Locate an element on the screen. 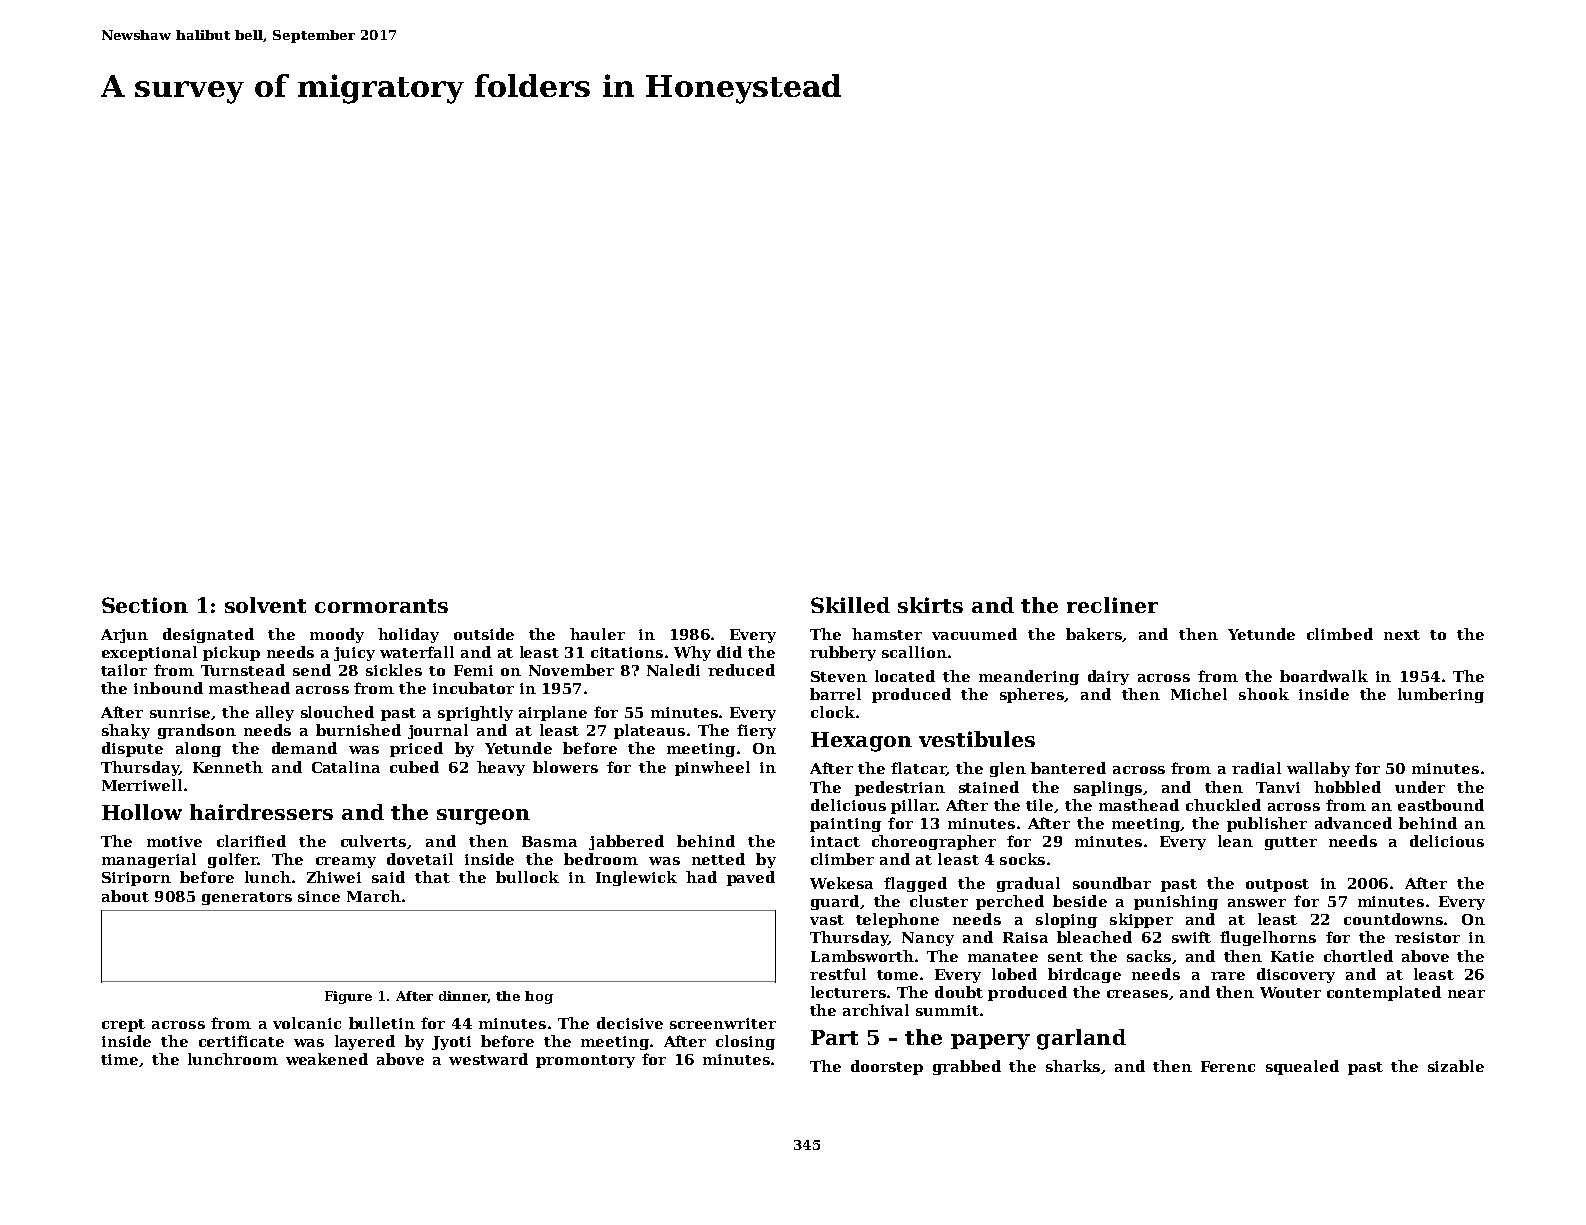 The height and width of the screenshot is (1225, 1586). clock is located at coordinates (833, 712).
